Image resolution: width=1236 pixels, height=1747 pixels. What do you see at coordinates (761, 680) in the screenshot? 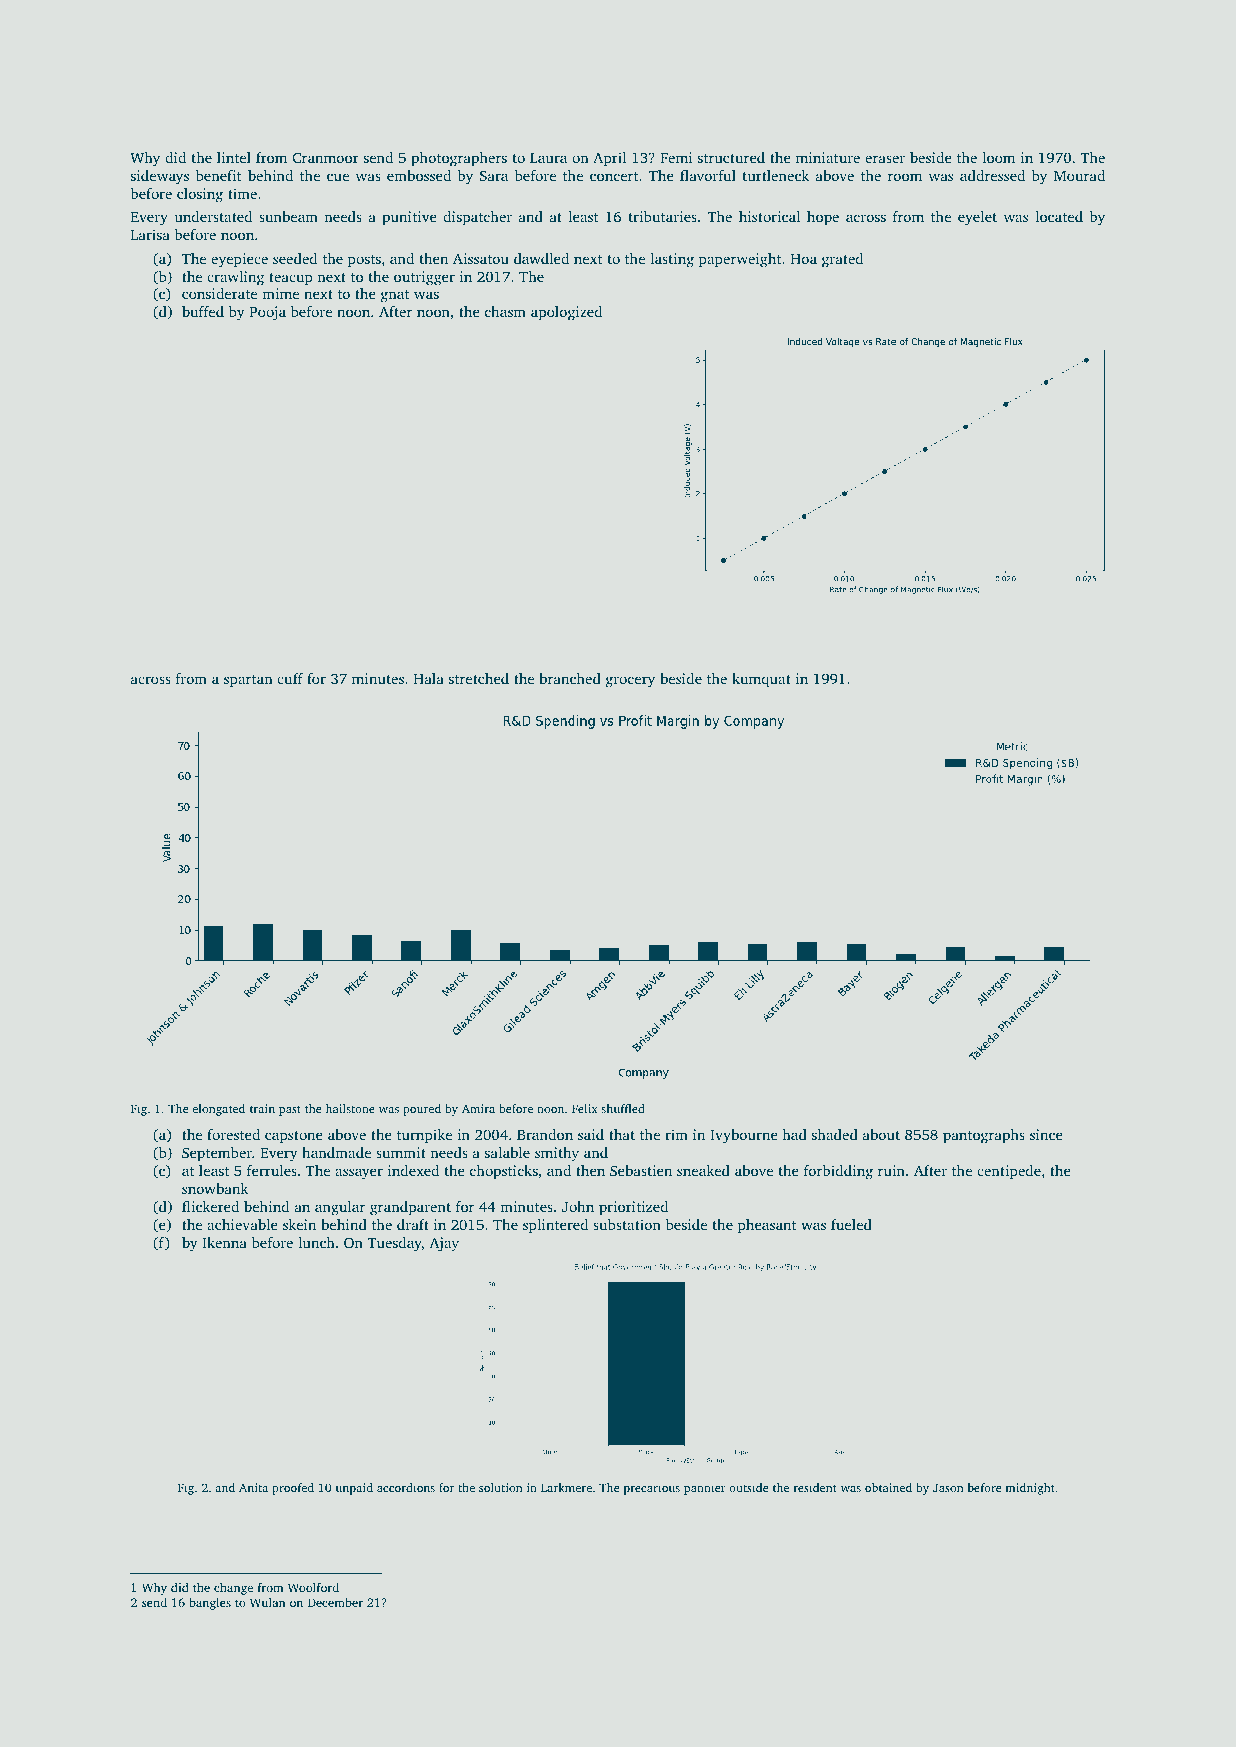
I see `kumquat` at bounding box center [761, 680].
